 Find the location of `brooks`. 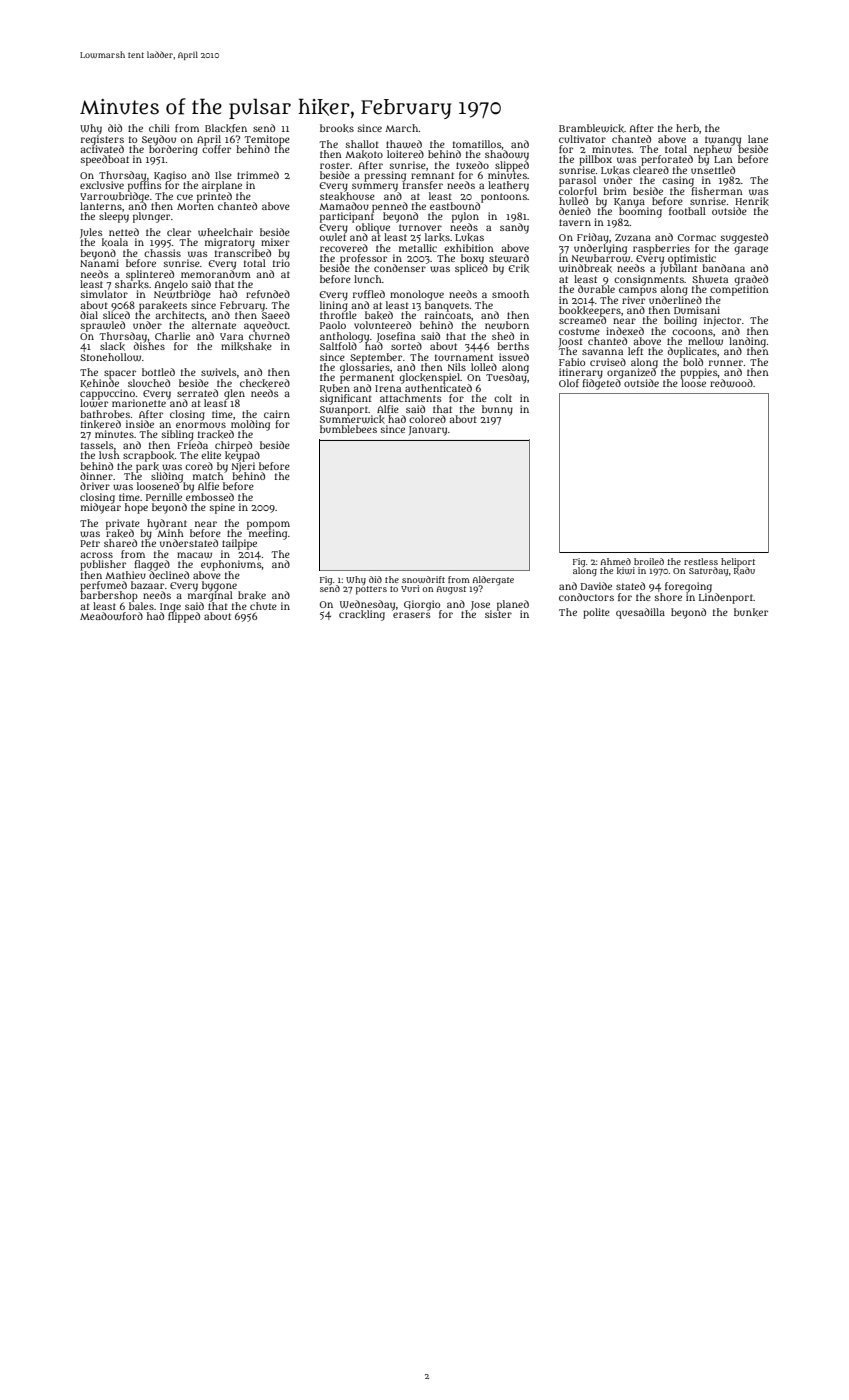

brooks is located at coordinates (337, 128).
